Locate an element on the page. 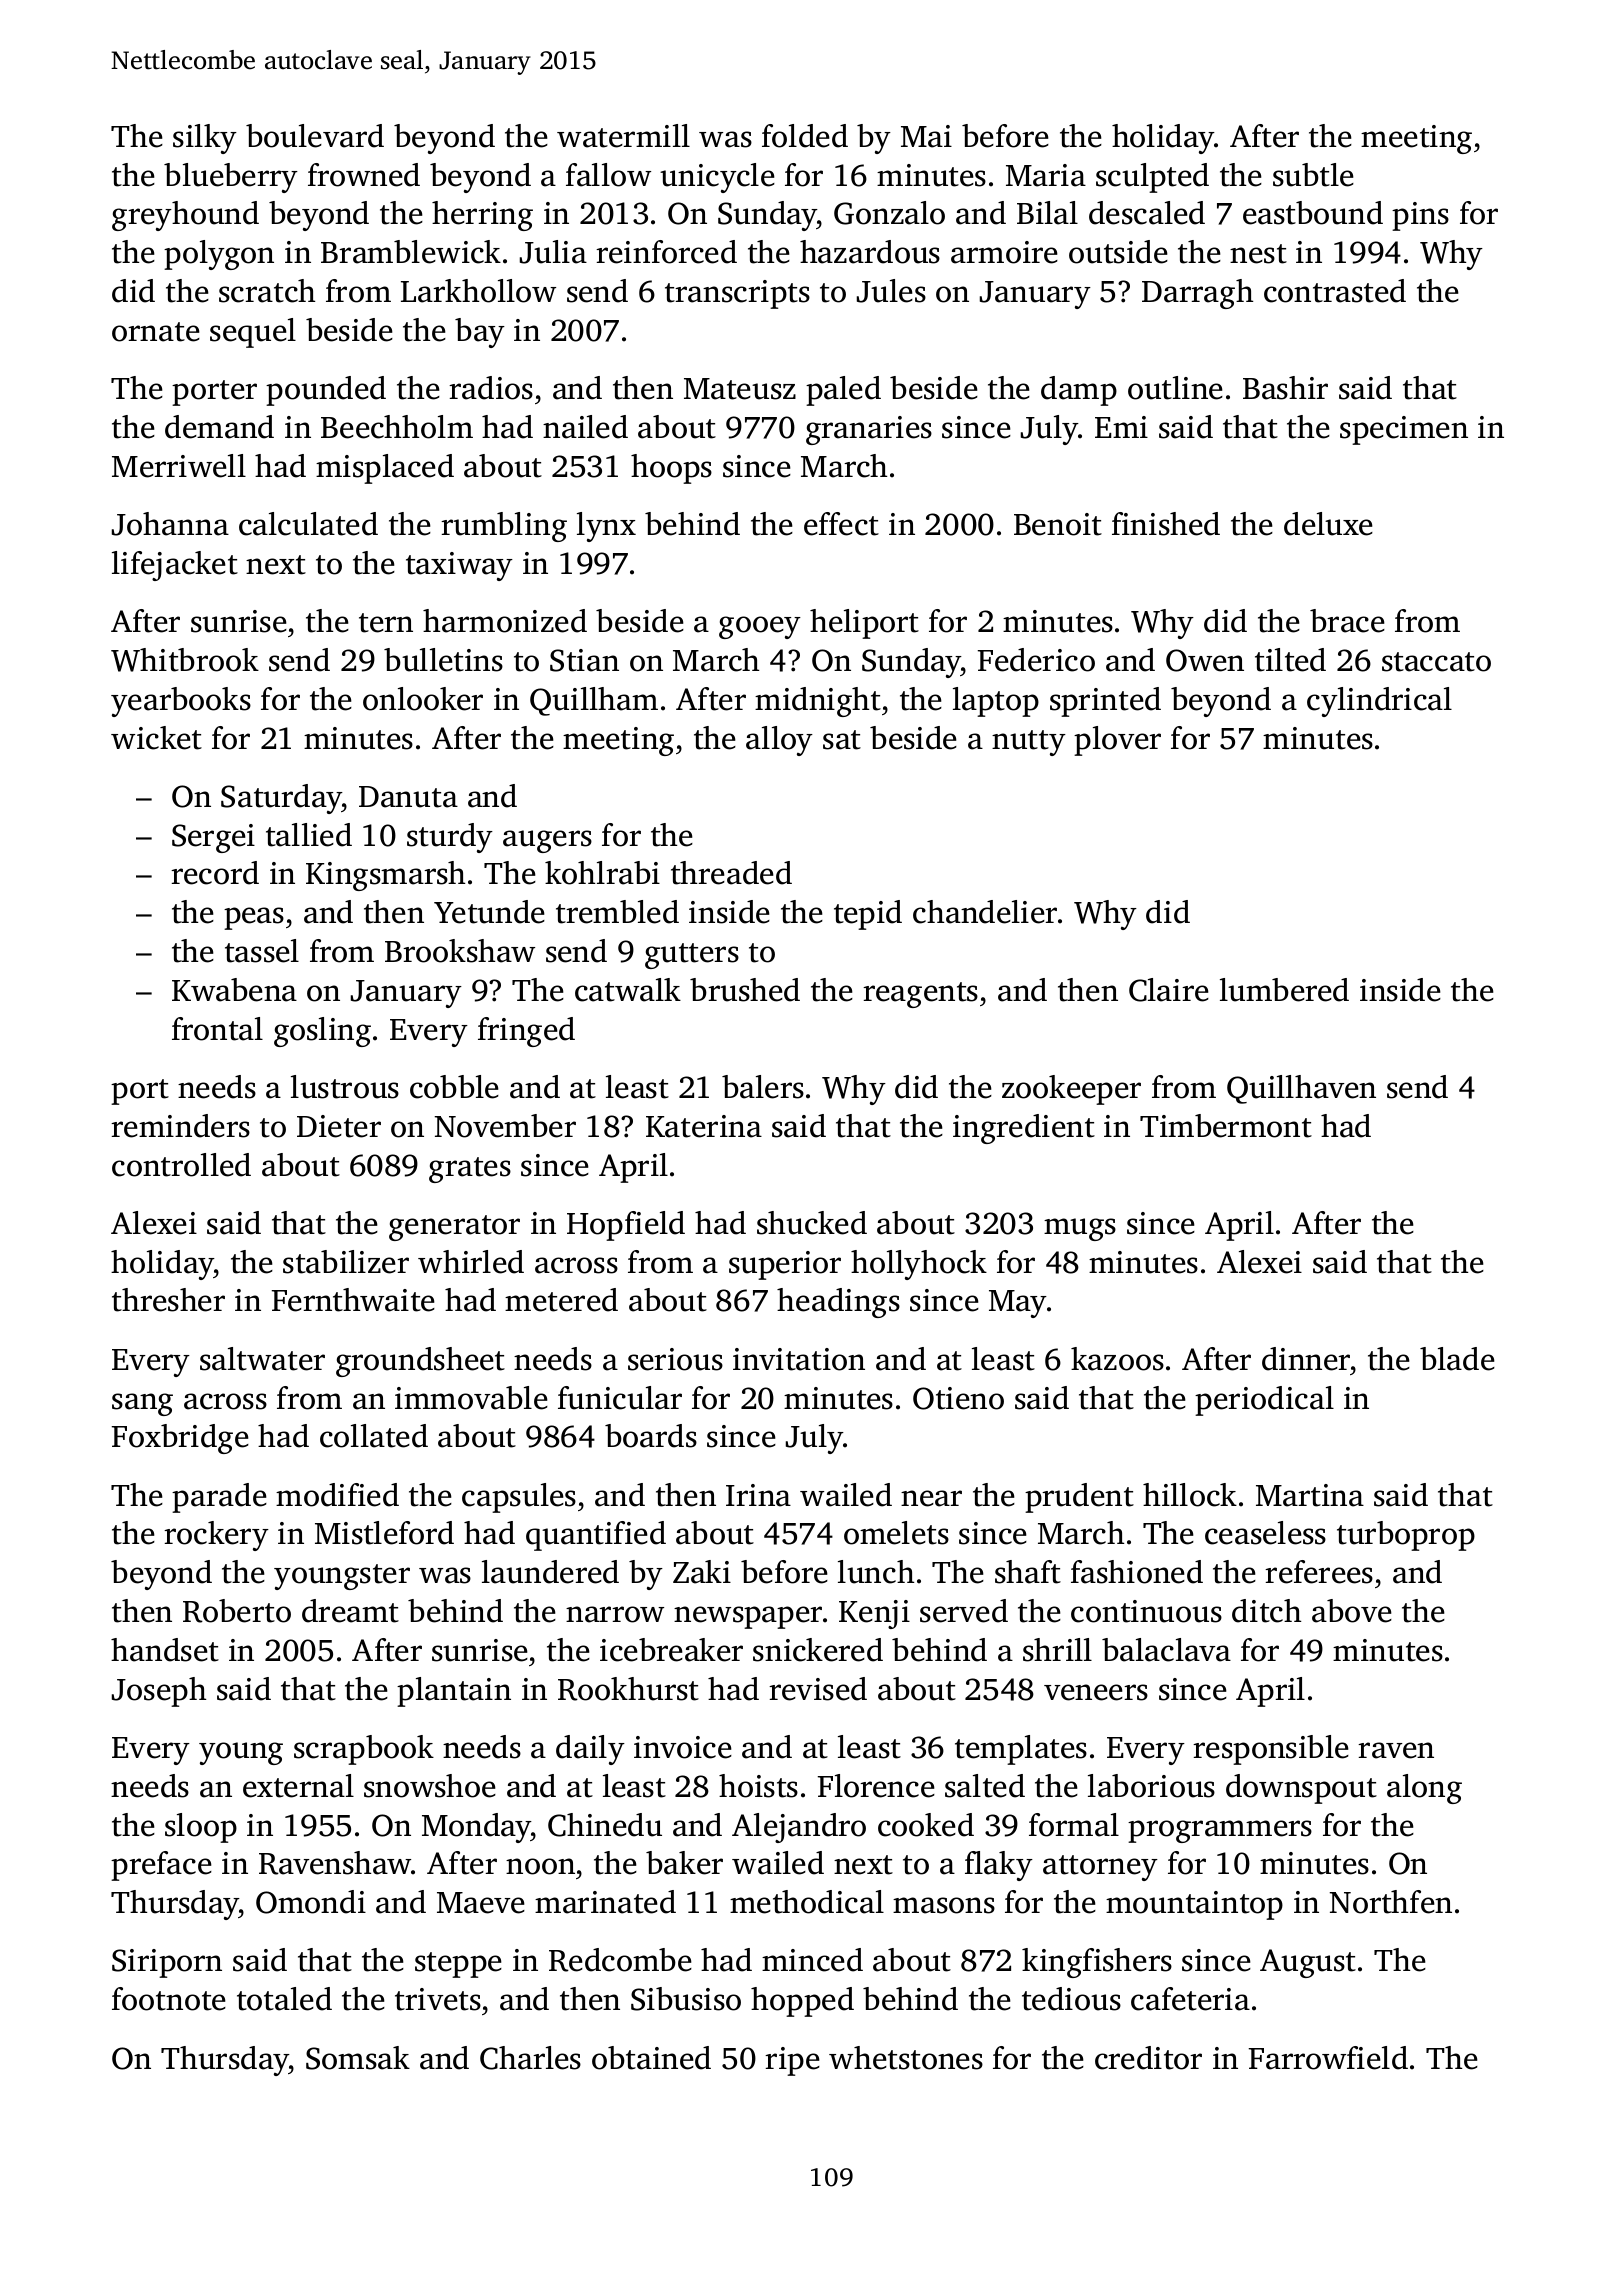 This document has width=1620, height=2292. Omondi is located at coordinates (311, 1902).
